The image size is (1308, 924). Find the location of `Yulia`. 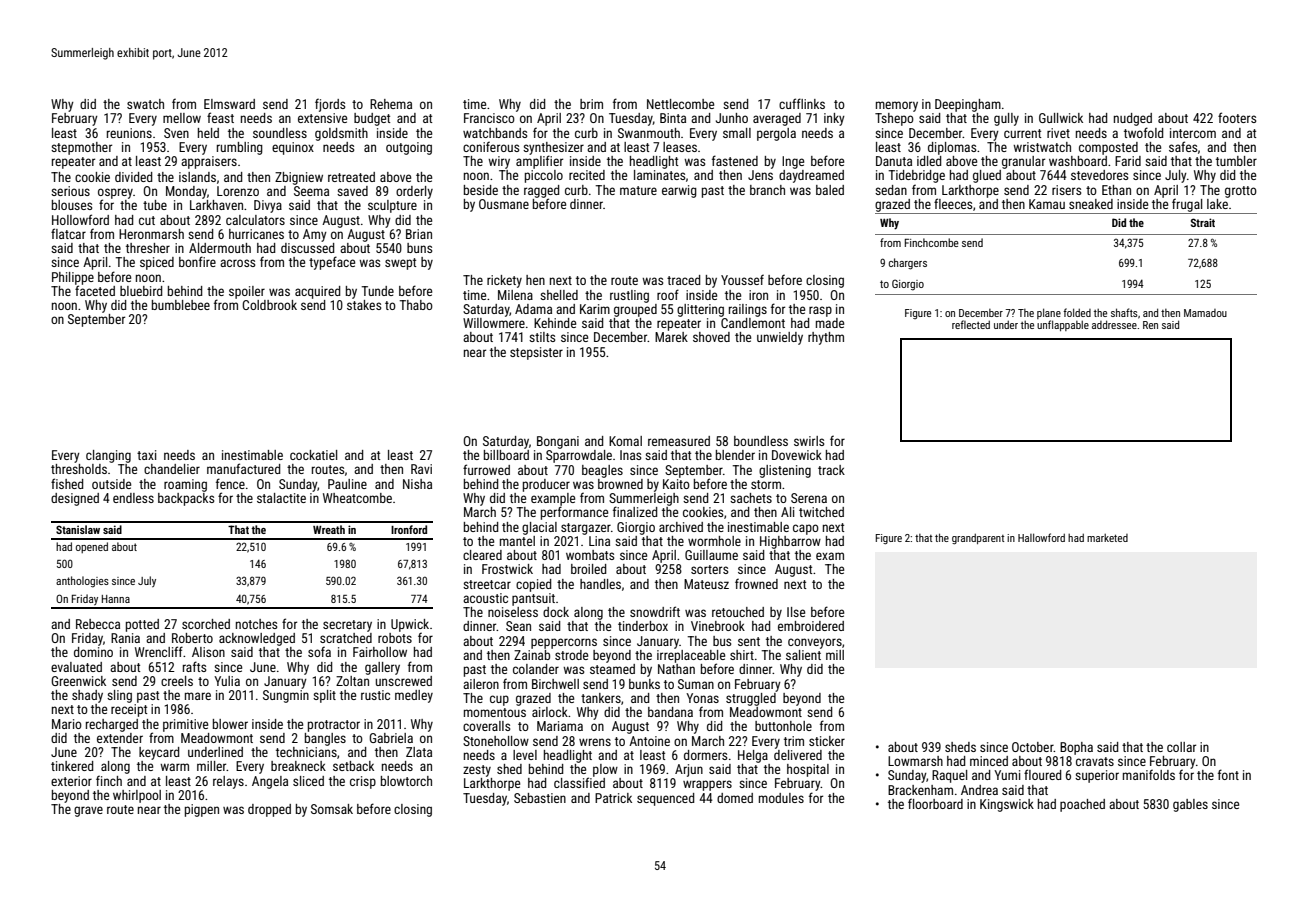

Yulia is located at coordinates (227, 681).
